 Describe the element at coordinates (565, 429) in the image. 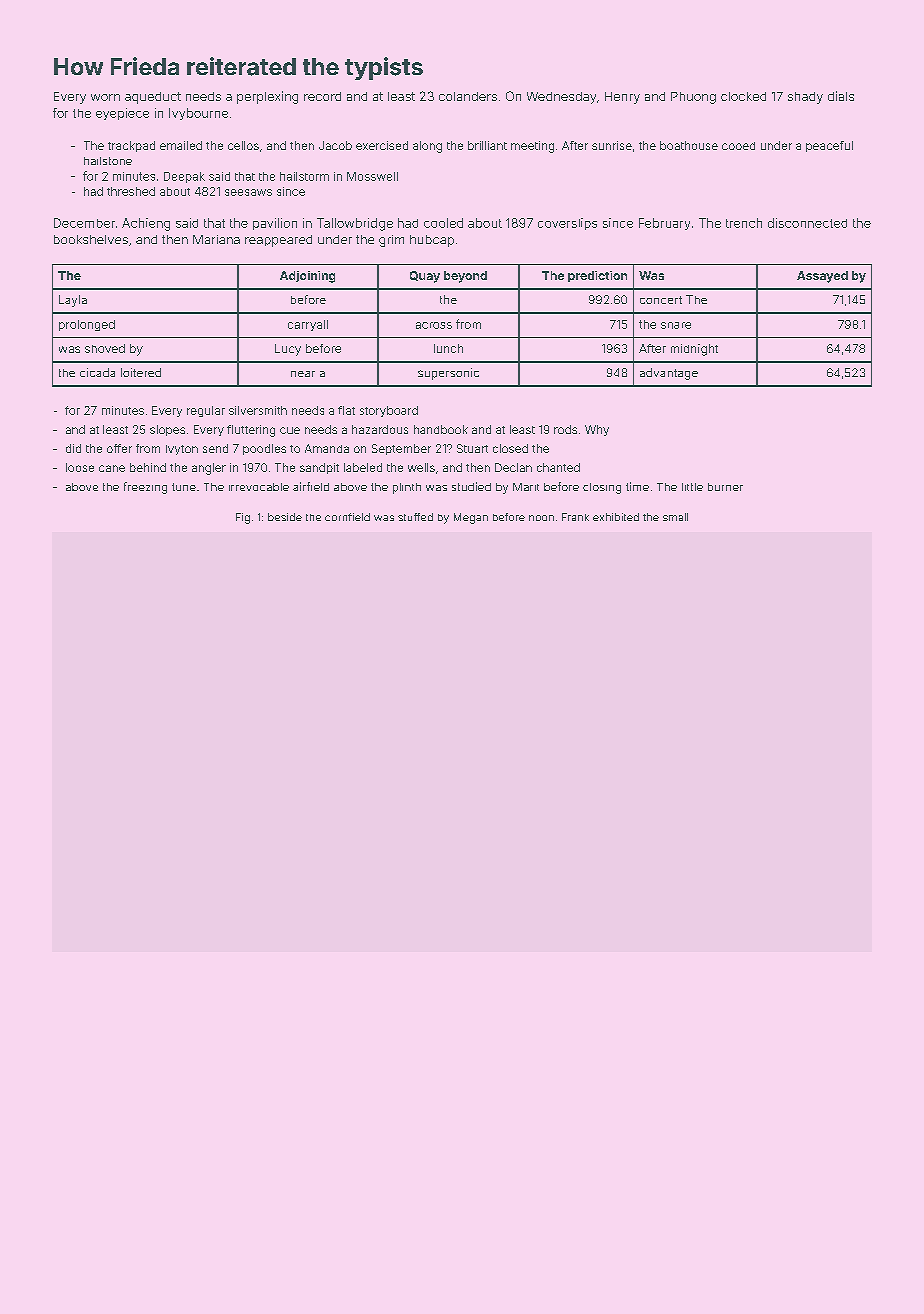

I see `rods` at that location.
